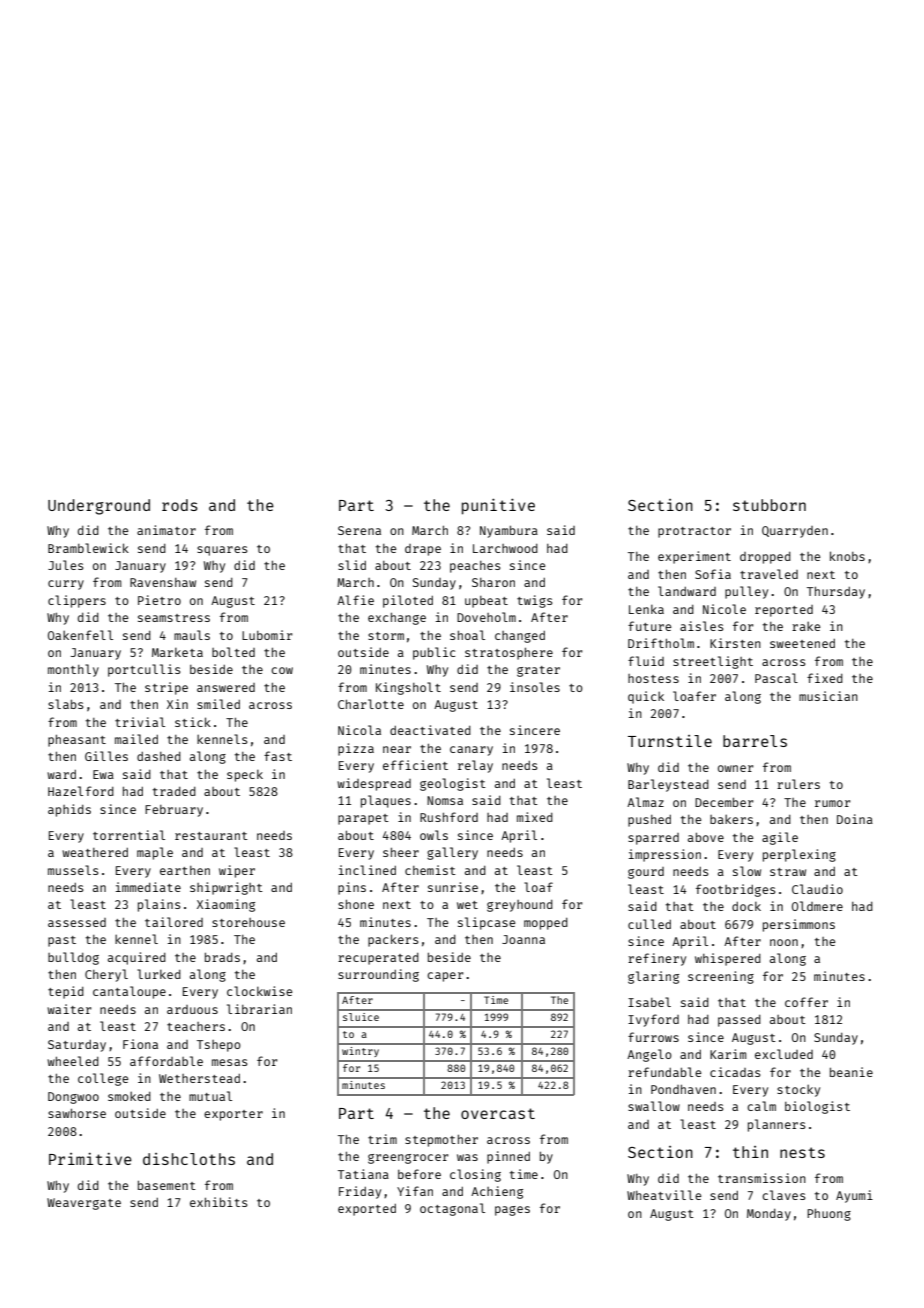 This image has height=1308, width=924. I want to click on exhibits, so click(218, 1202).
